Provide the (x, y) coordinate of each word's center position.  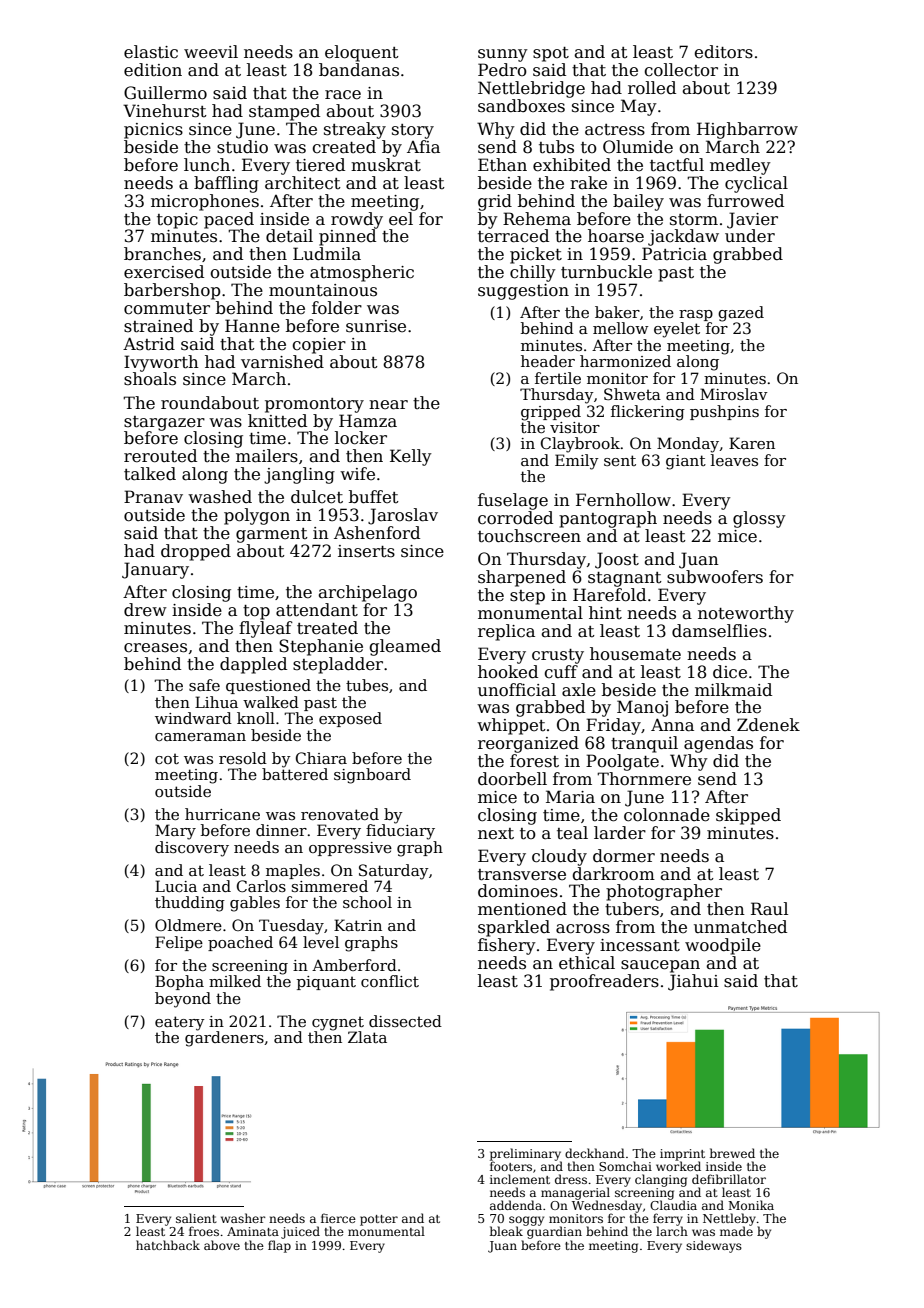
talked (150, 474)
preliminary (525, 1154)
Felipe (179, 943)
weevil (211, 52)
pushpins (724, 412)
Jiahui (693, 982)
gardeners (224, 1039)
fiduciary (400, 832)
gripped (551, 413)
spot (551, 54)
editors (723, 52)
